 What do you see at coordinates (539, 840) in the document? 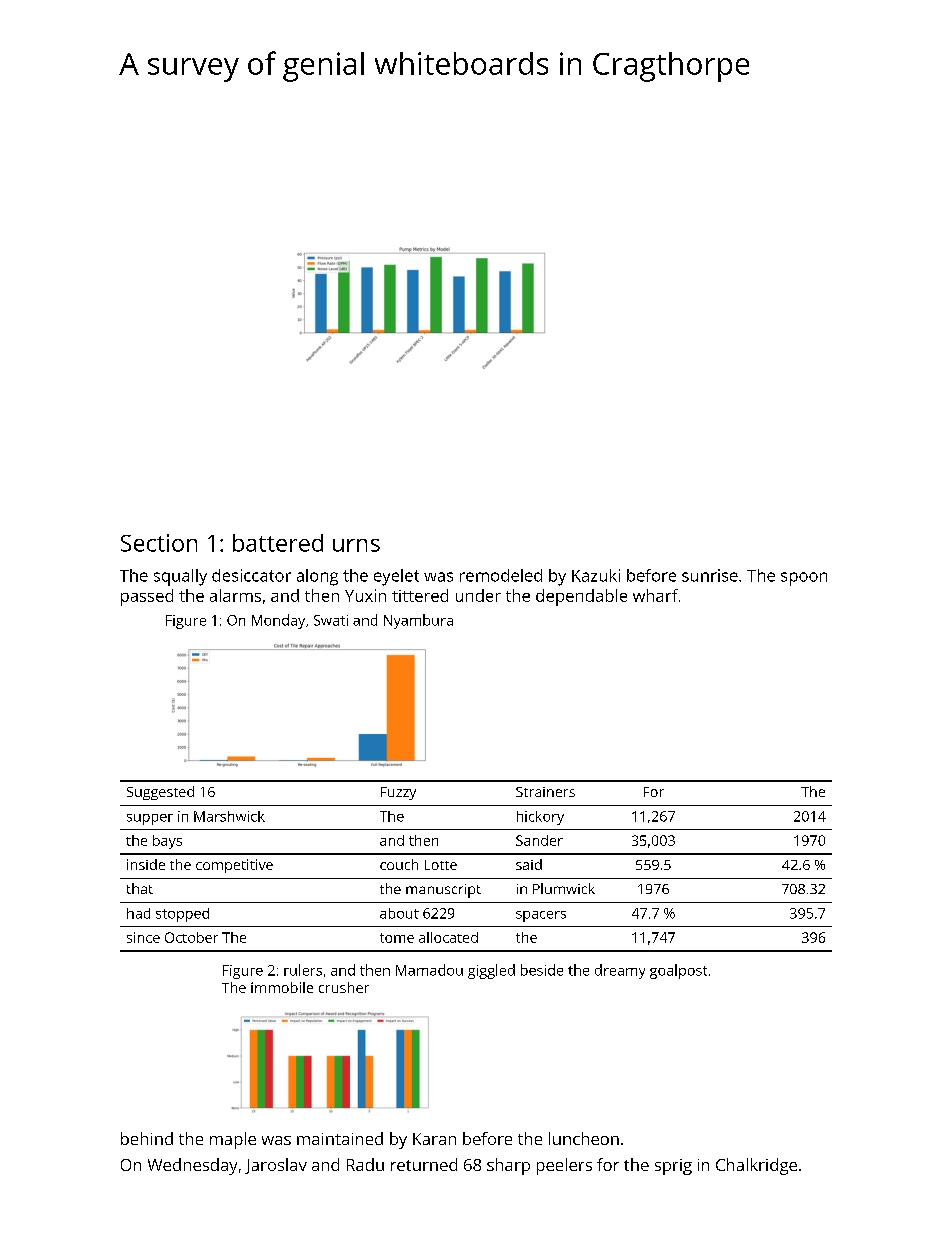
I see `Sander` at bounding box center [539, 840].
